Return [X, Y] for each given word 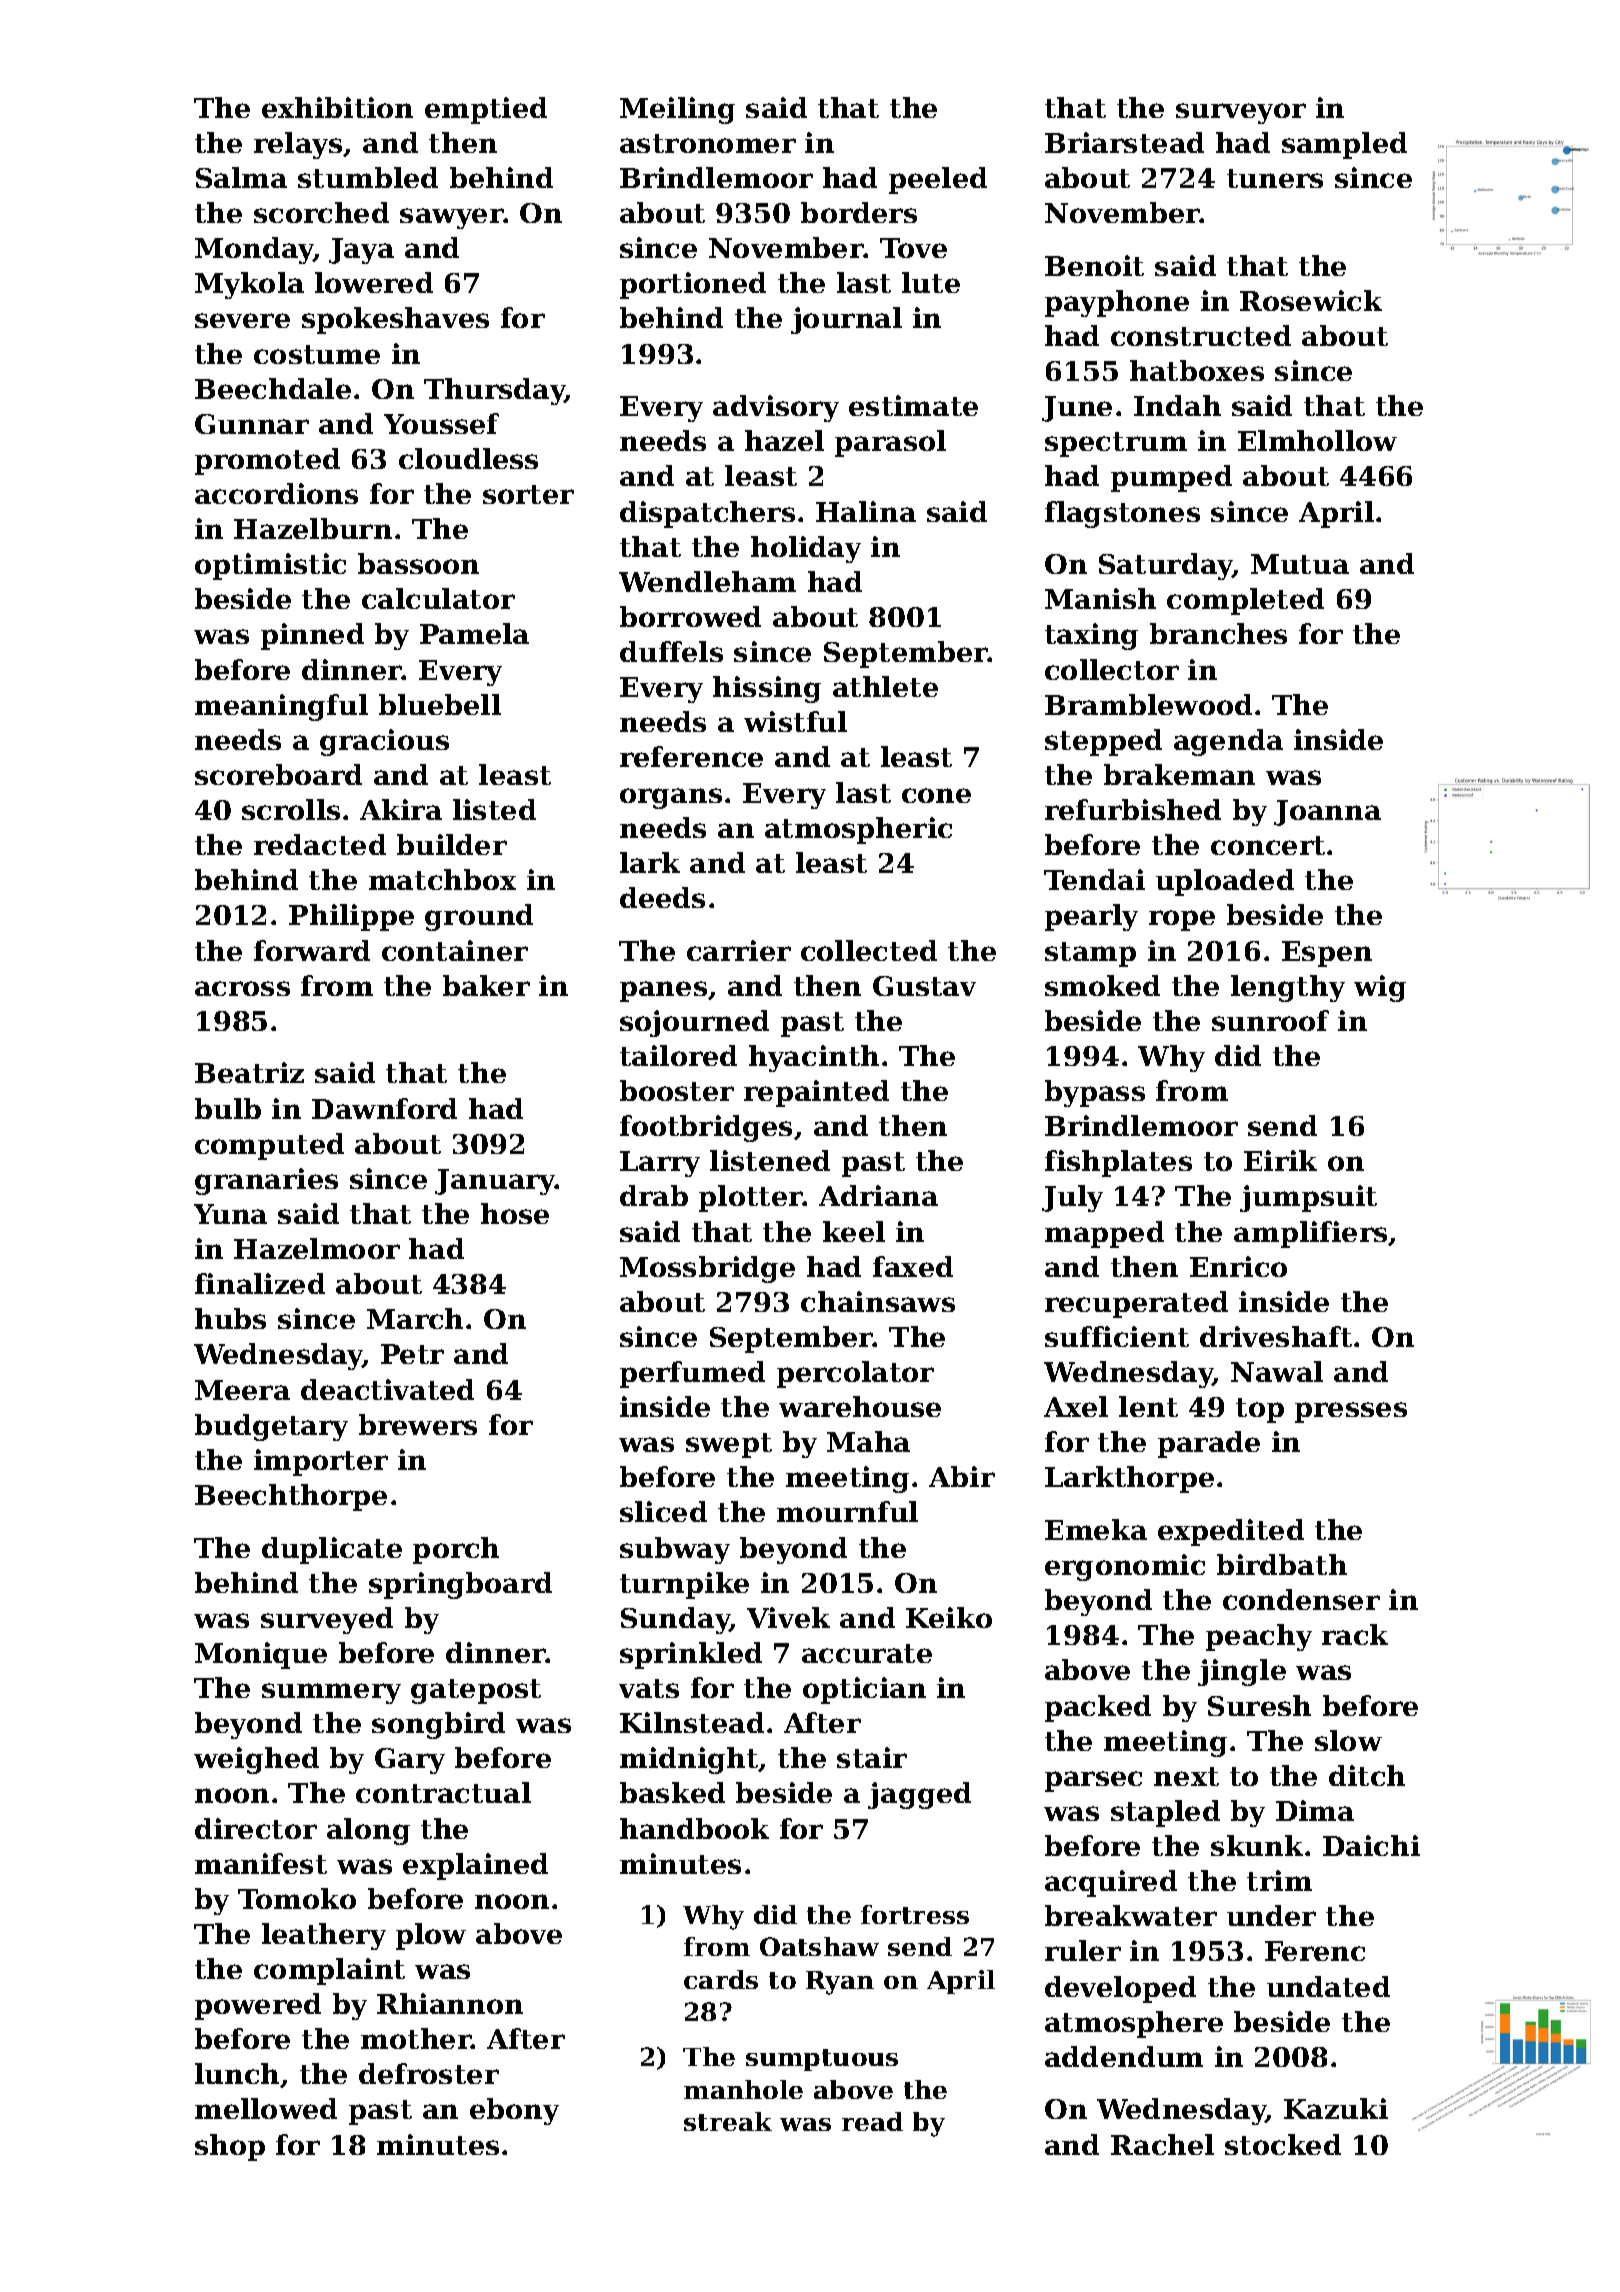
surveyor [1241, 113]
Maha [868, 1441]
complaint [329, 1971]
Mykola [249, 285]
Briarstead [1124, 142]
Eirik [1280, 1160]
